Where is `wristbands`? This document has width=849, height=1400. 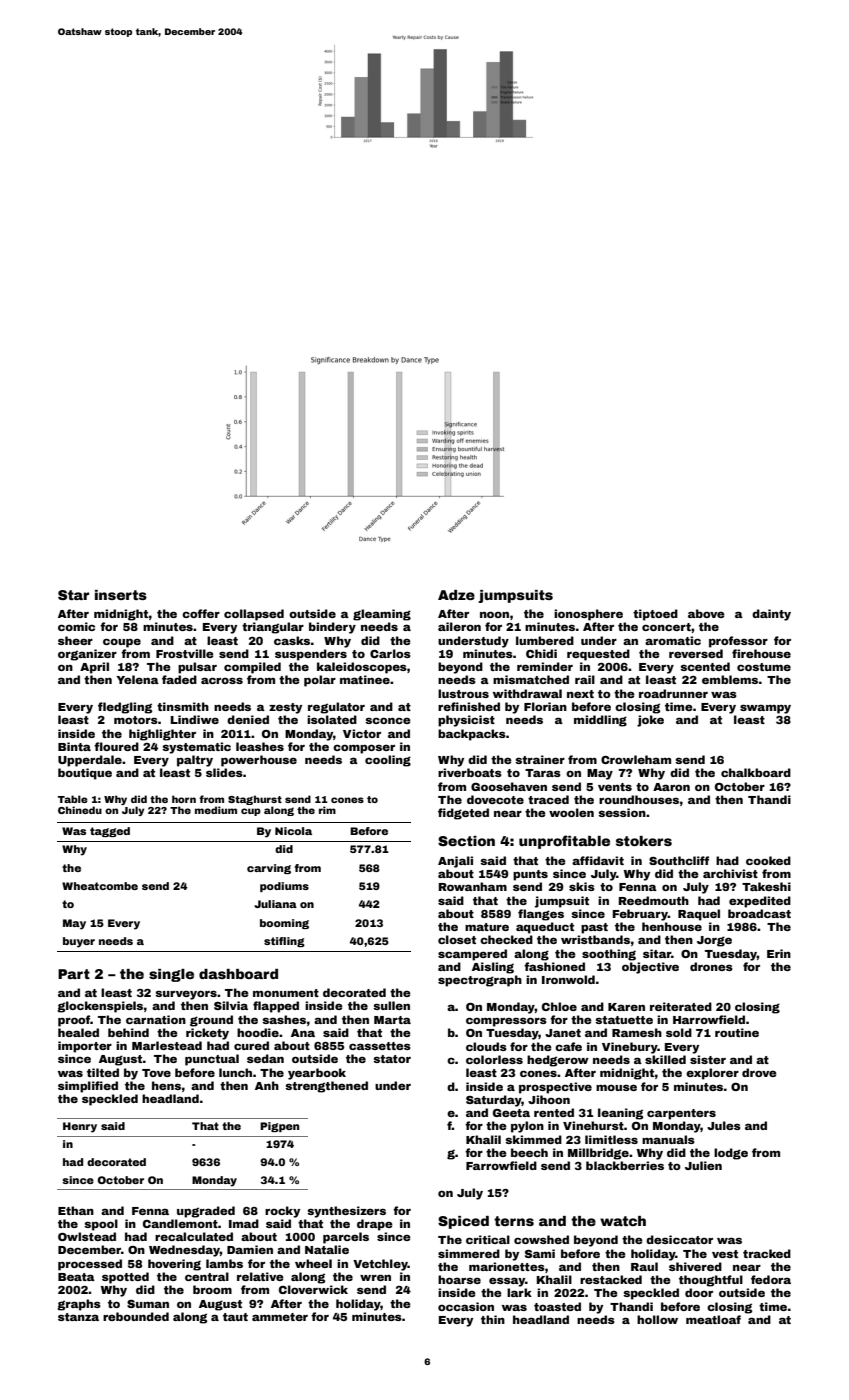
wristbands is located at coordinates (595, 939).
